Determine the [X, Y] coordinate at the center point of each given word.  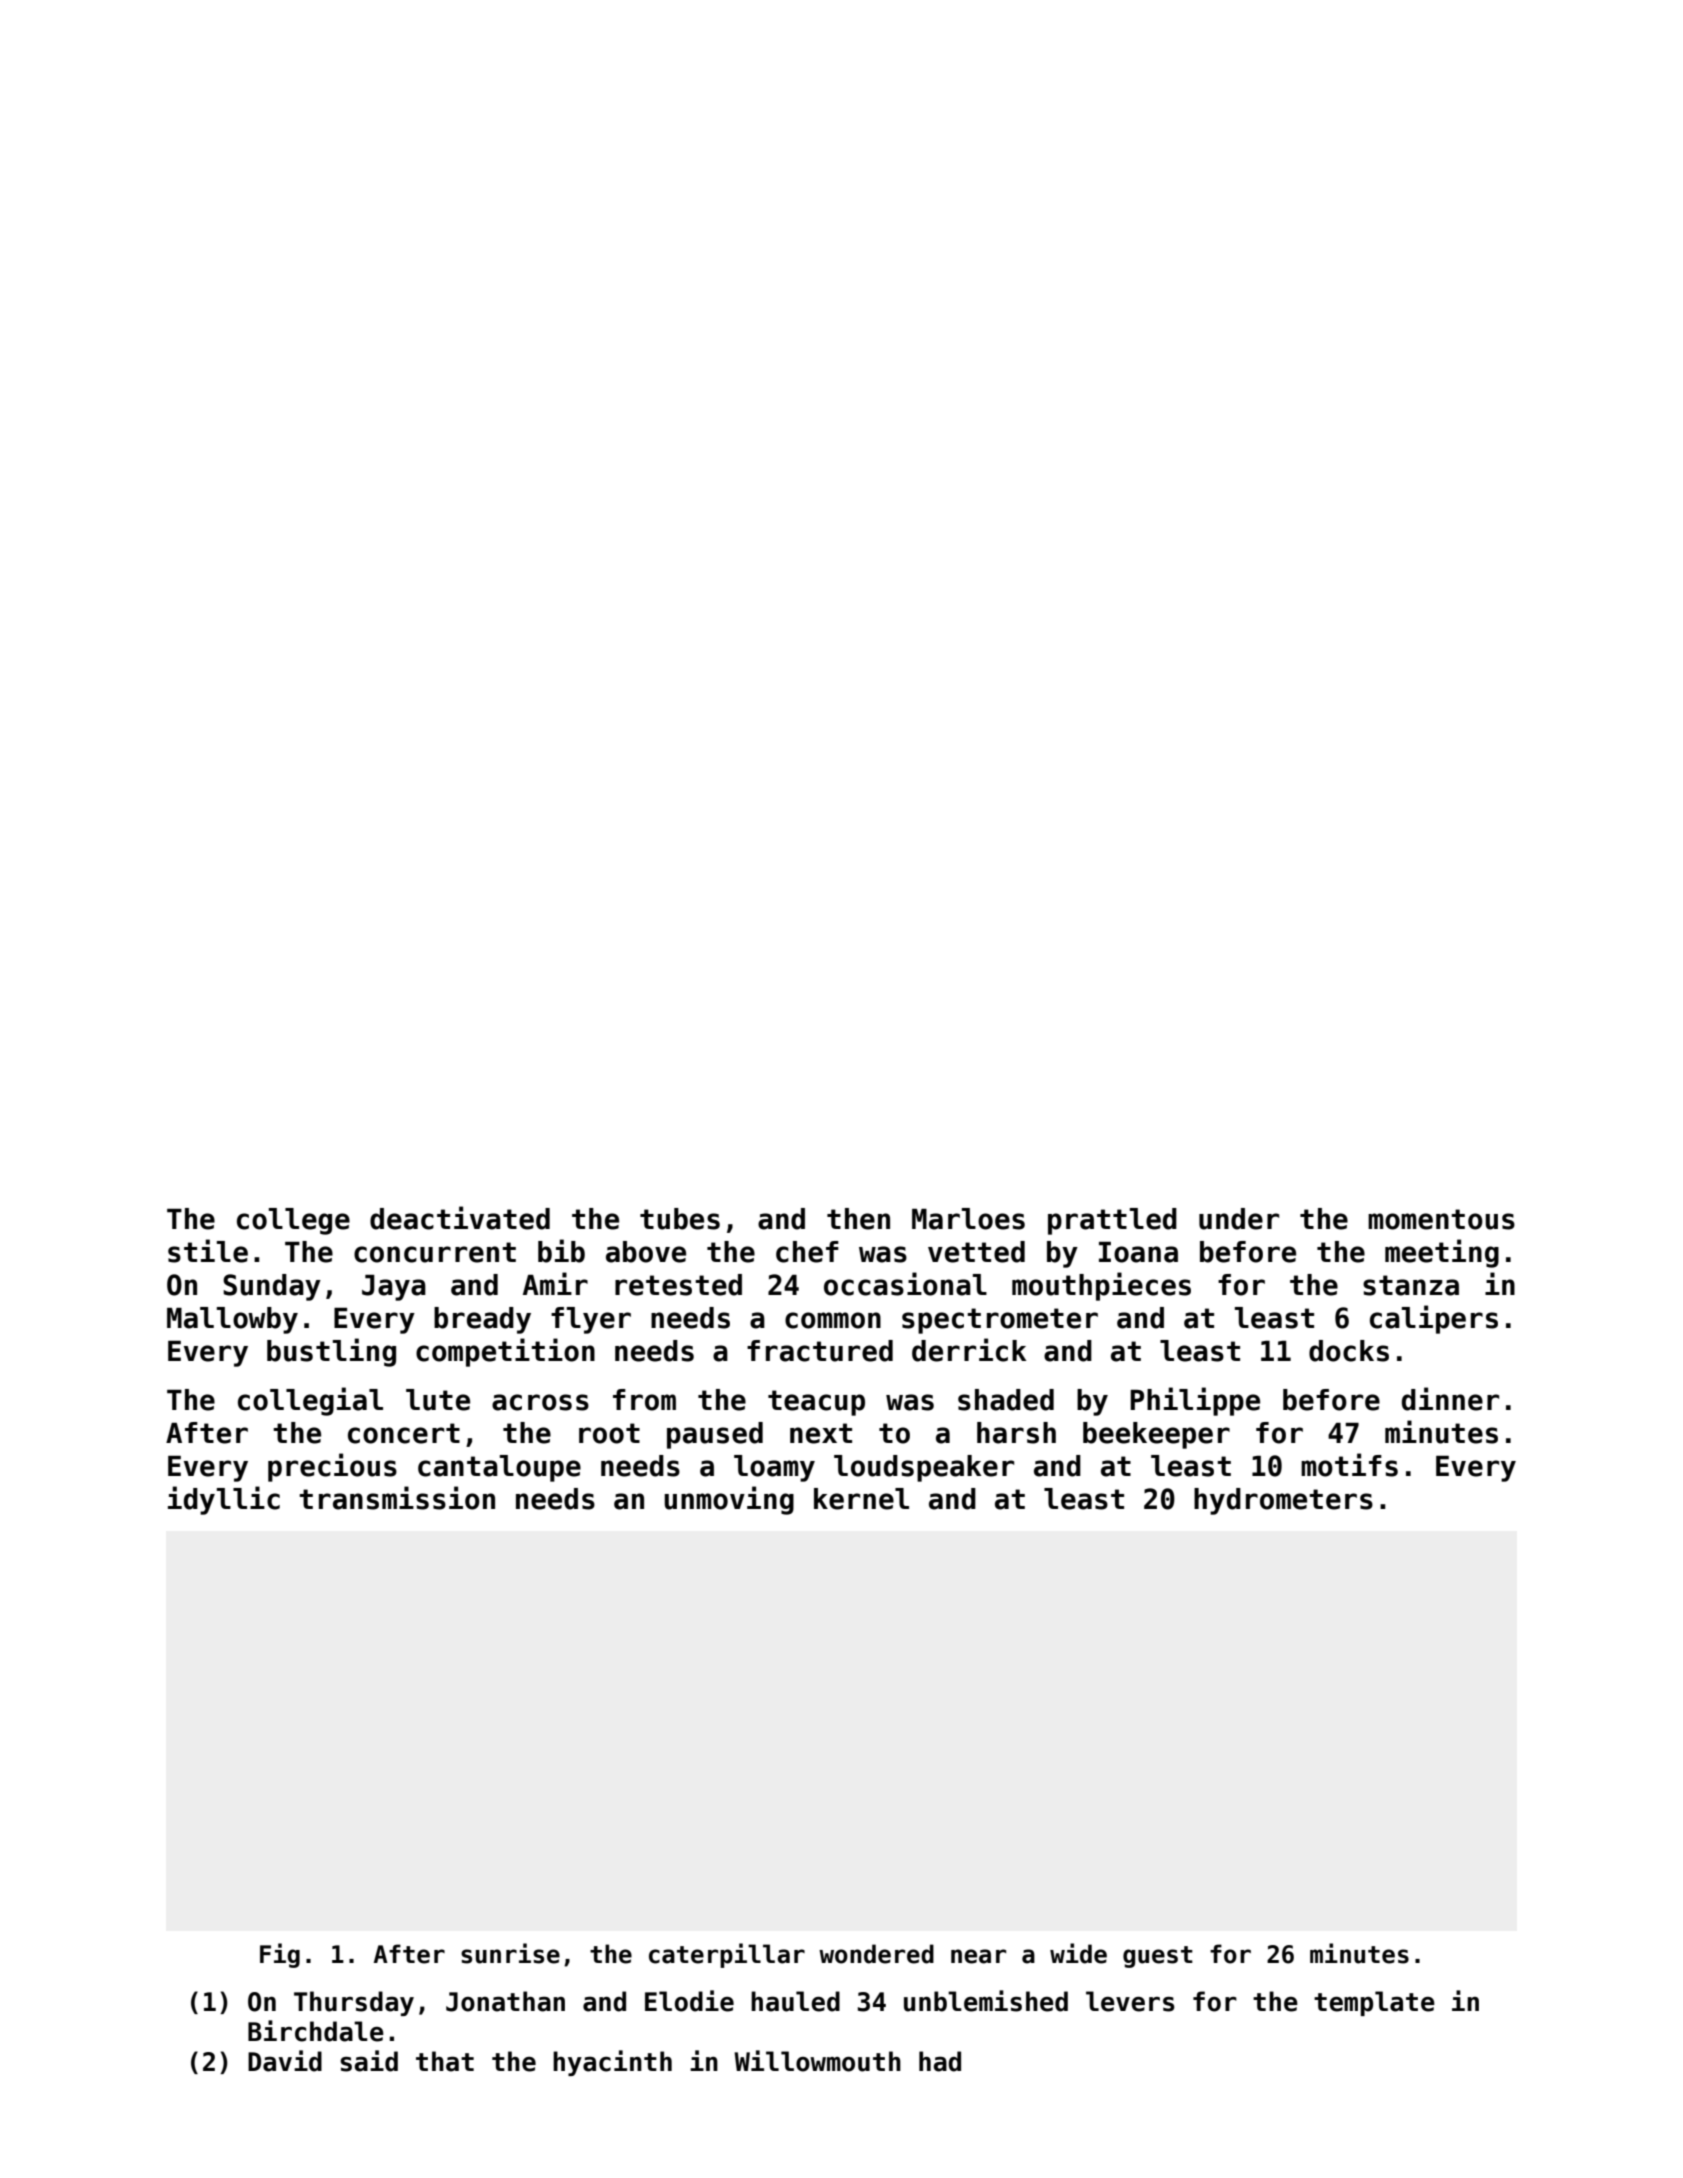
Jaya [394, 1288]
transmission [397, 1498]
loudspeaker [924, 1468]
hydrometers [1283, 1501]
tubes [680, 1219]
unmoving [729, 1500]
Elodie [689, 2001]
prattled [1112, 1221]
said [369, 2061]
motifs [1349, 1465]
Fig [280, 1955]
